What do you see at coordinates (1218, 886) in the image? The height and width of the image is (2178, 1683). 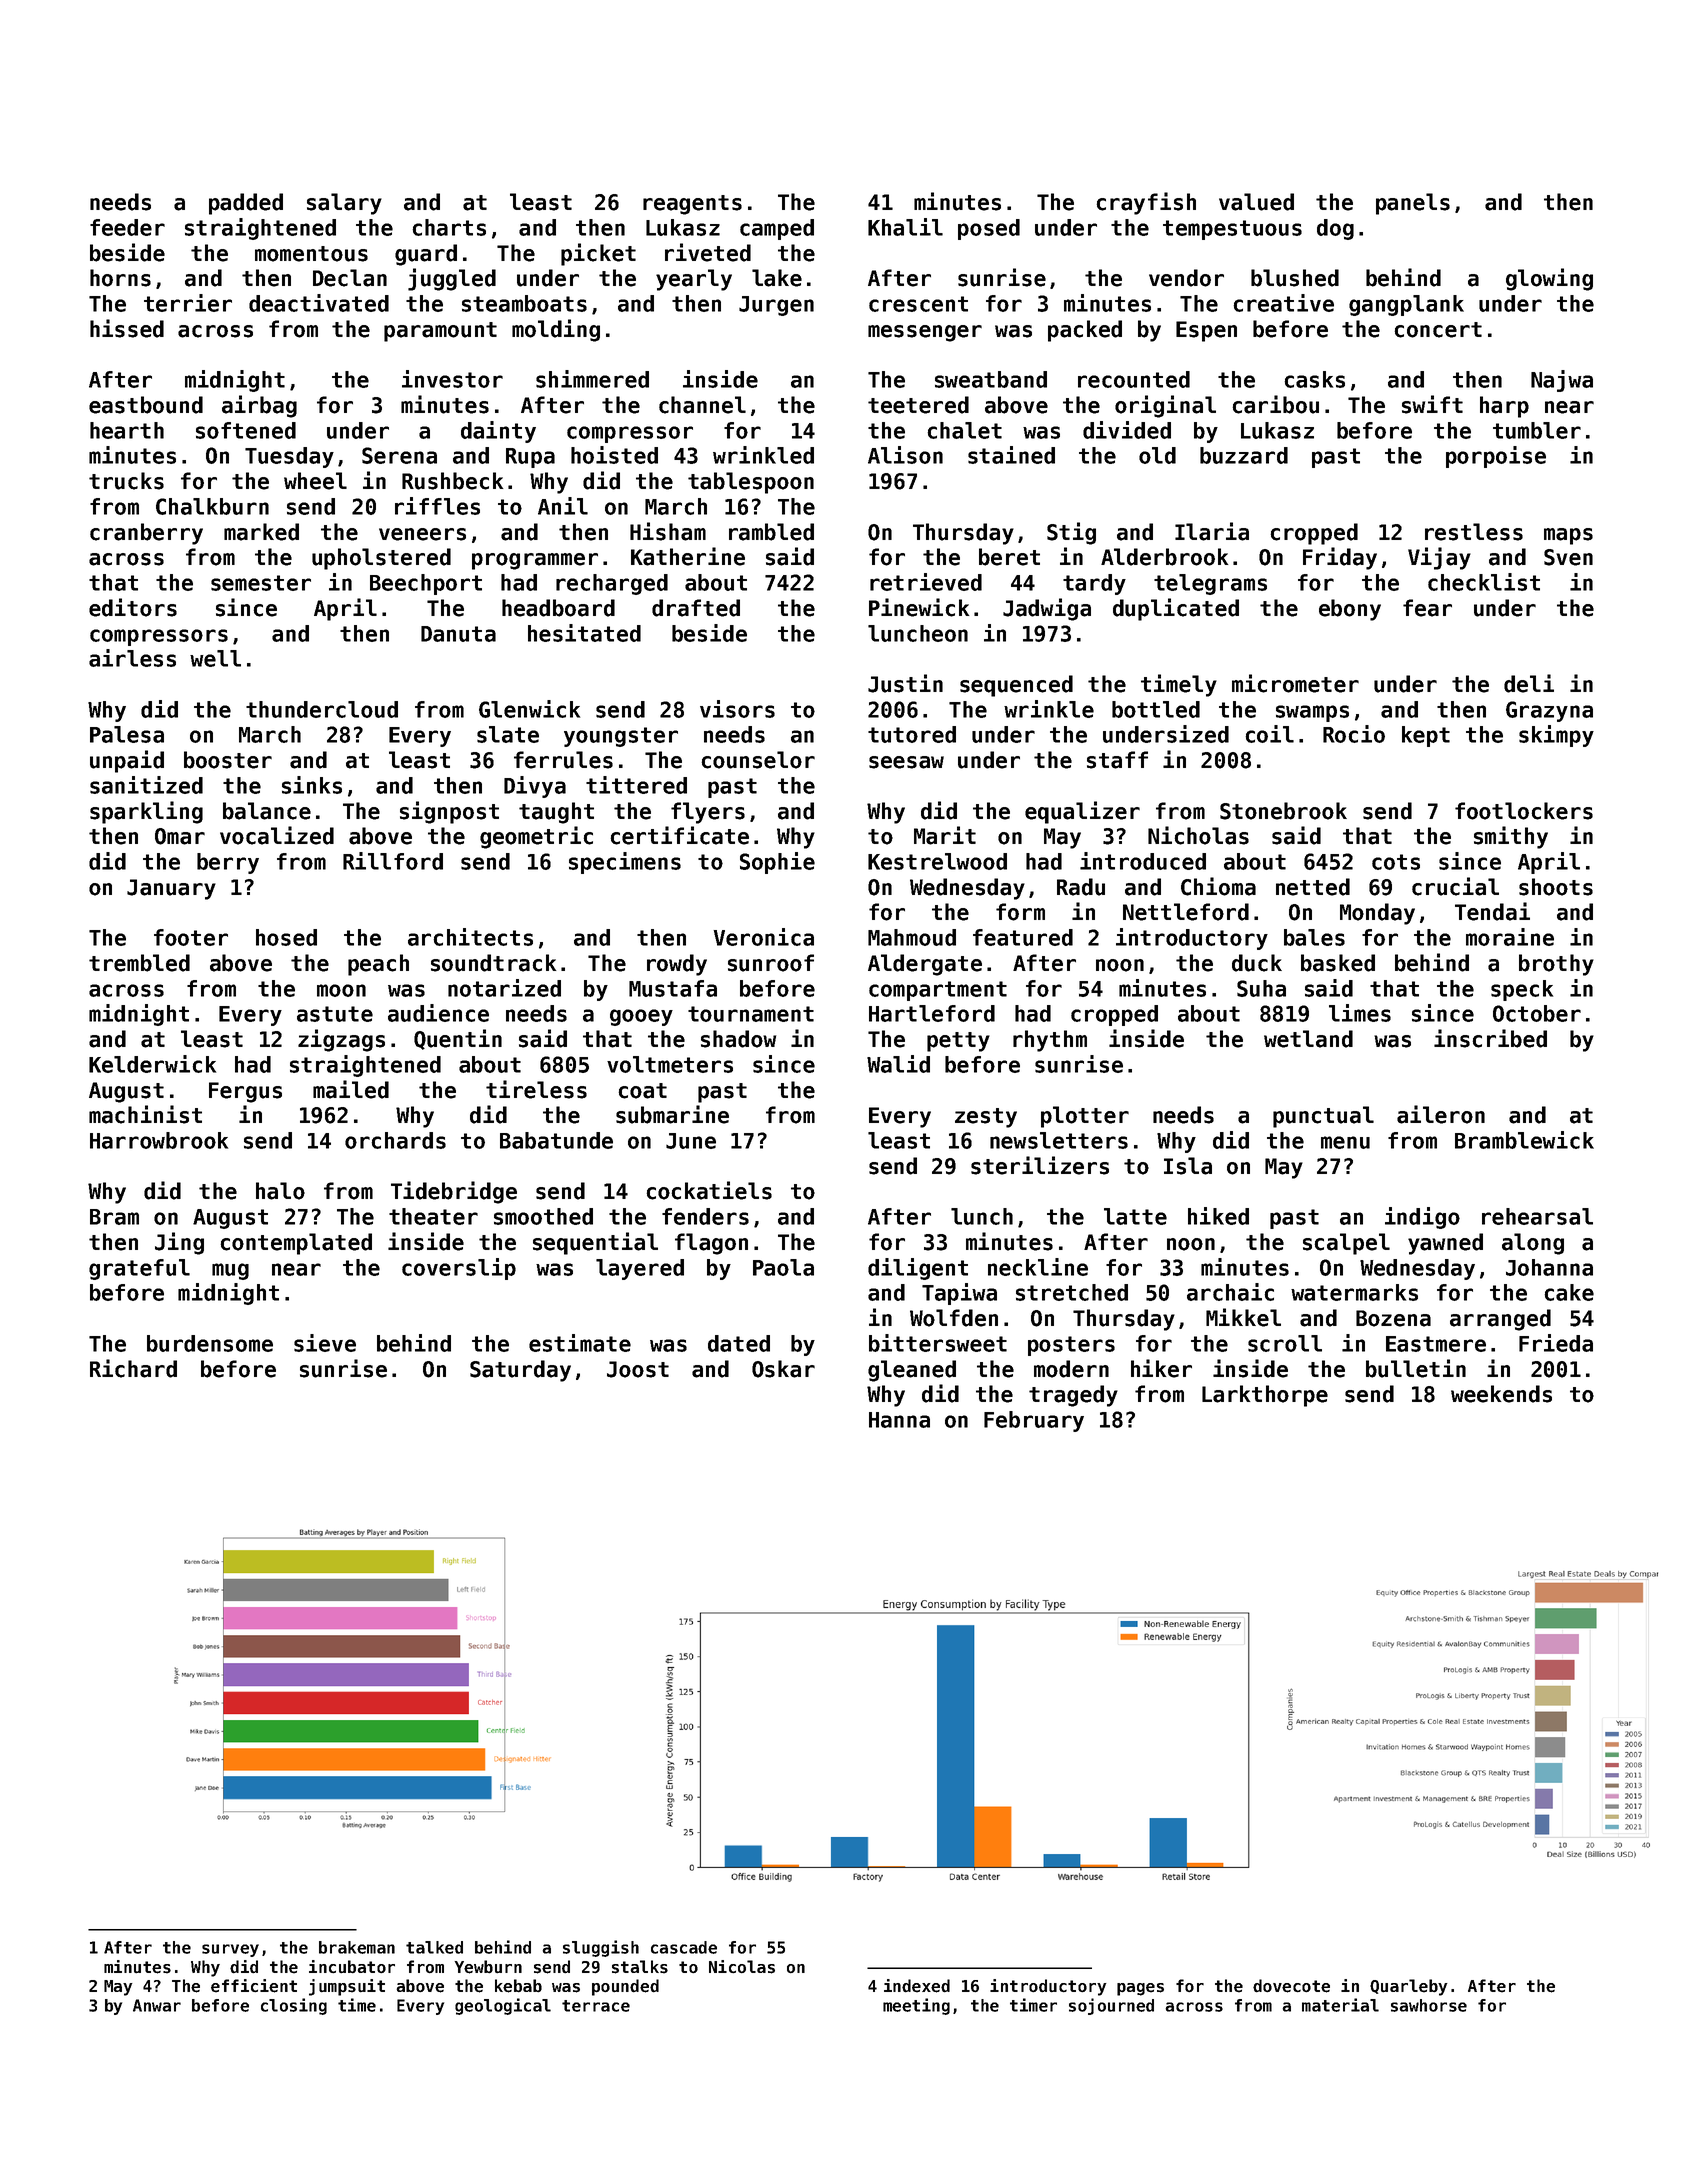 I see `Chioma` at bounding box center [1218, 886].
